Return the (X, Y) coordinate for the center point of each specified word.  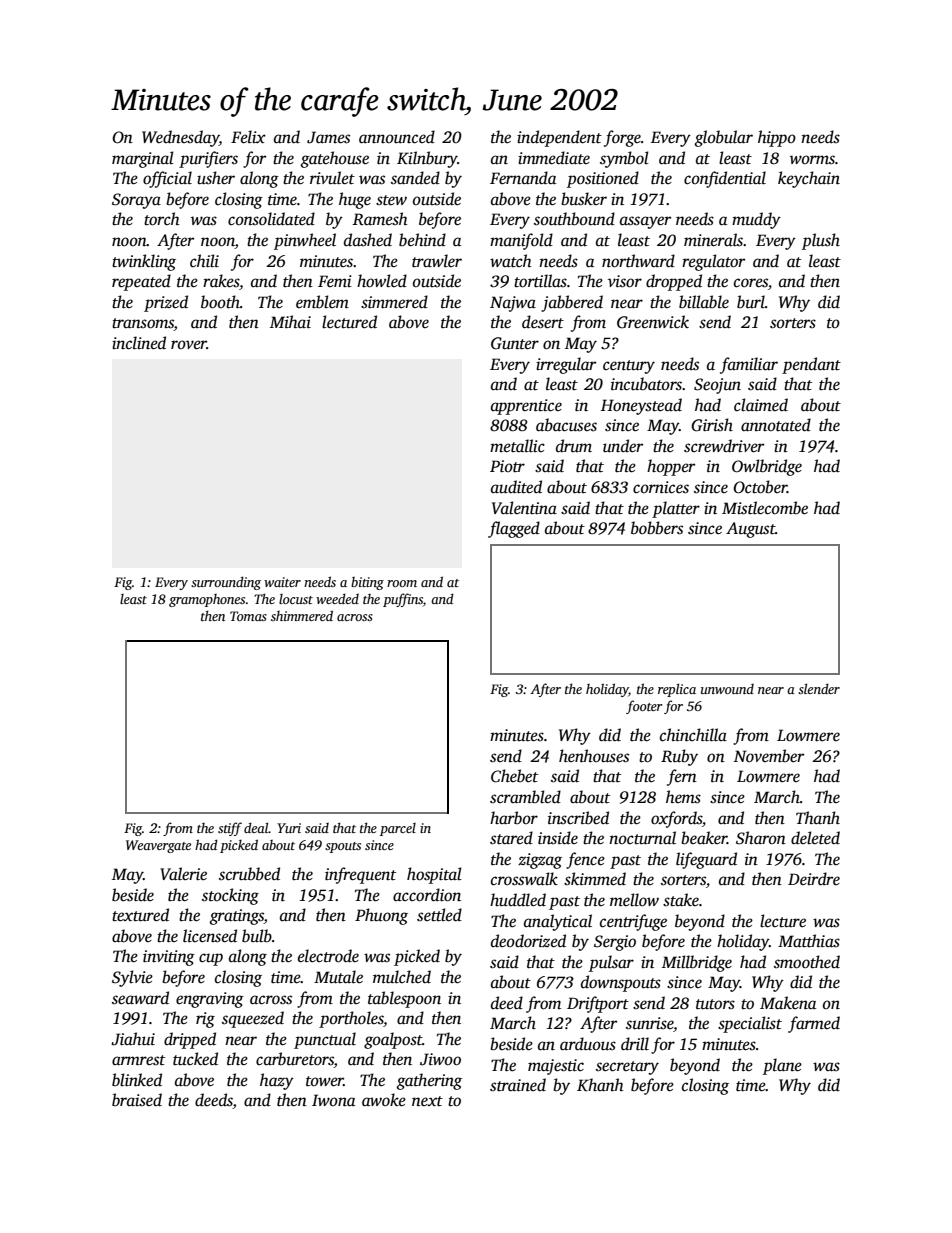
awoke (384, 1100)
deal (256, 827)
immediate (554, 158)
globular (723, 138)
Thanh (818, 817)
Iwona (333, 1100)
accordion (427, 895)
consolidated (271, 219)
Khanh (600, 1084)
